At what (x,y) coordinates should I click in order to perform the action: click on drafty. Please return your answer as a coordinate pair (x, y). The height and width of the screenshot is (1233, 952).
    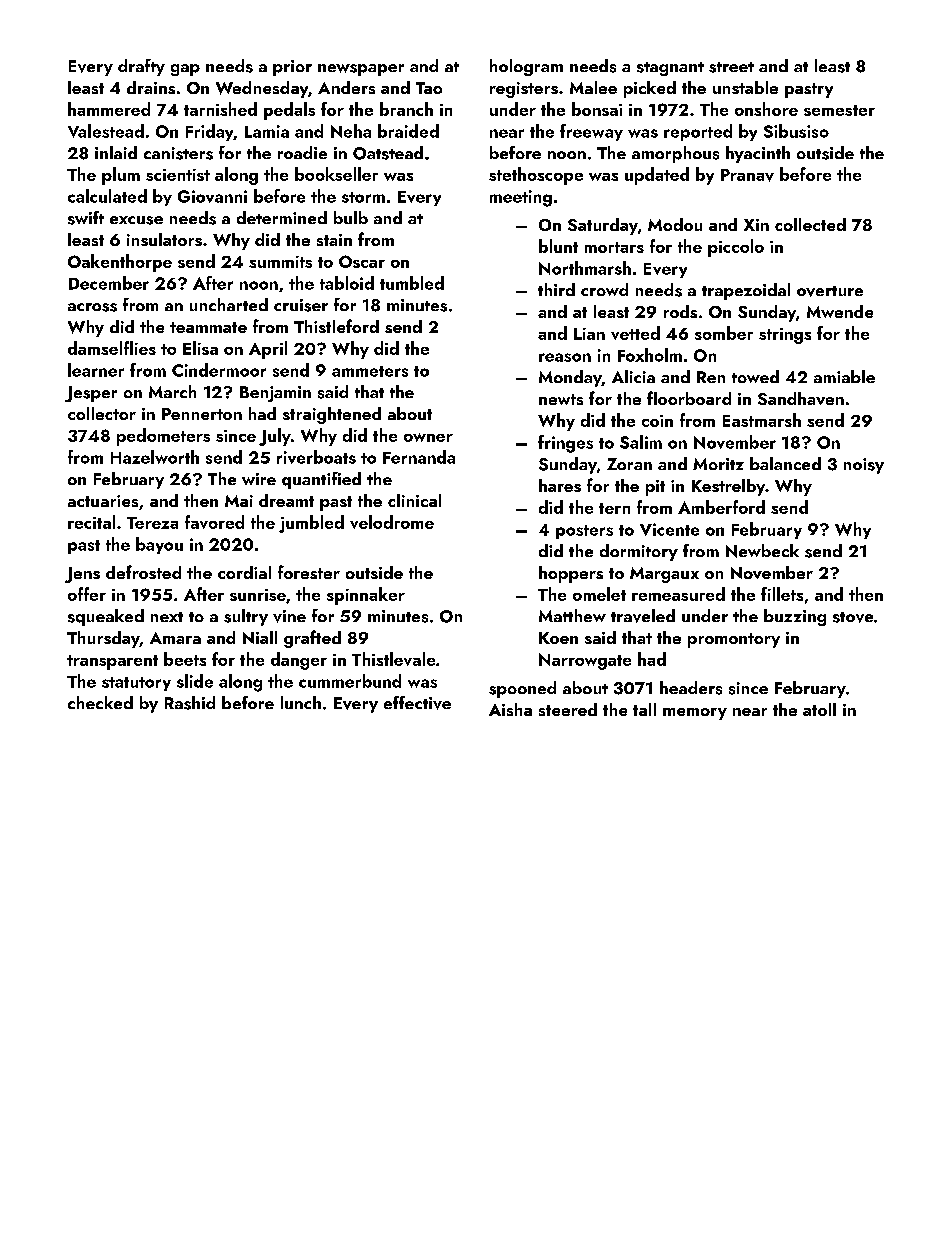
    Looking at the image, I should click on (141, 67).
